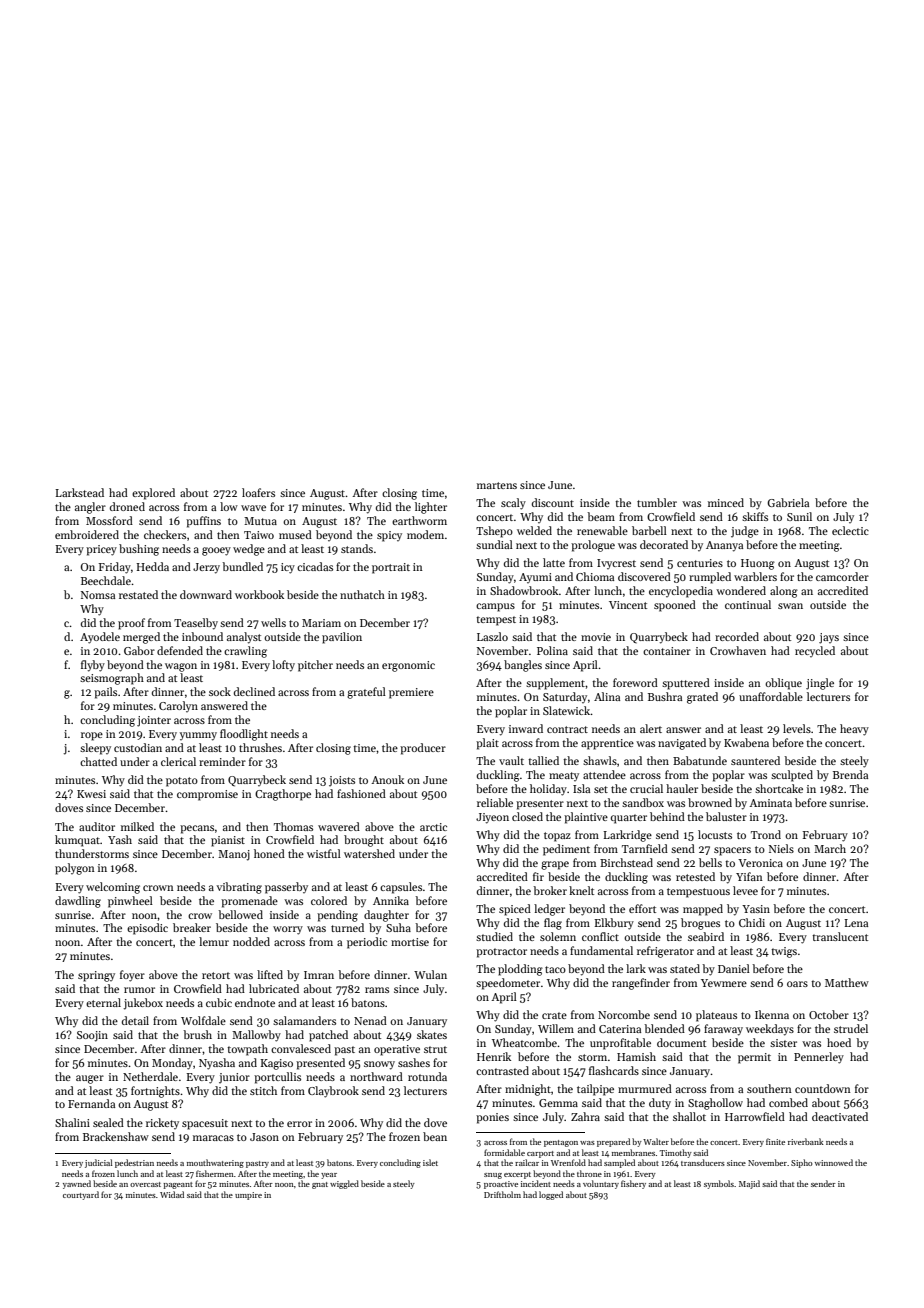 This screenshot has height=1308, width=924. What do you see at coordinates (565, 697) in the screenshot?
I see `Saturday` at bounding box center [565, 697].
